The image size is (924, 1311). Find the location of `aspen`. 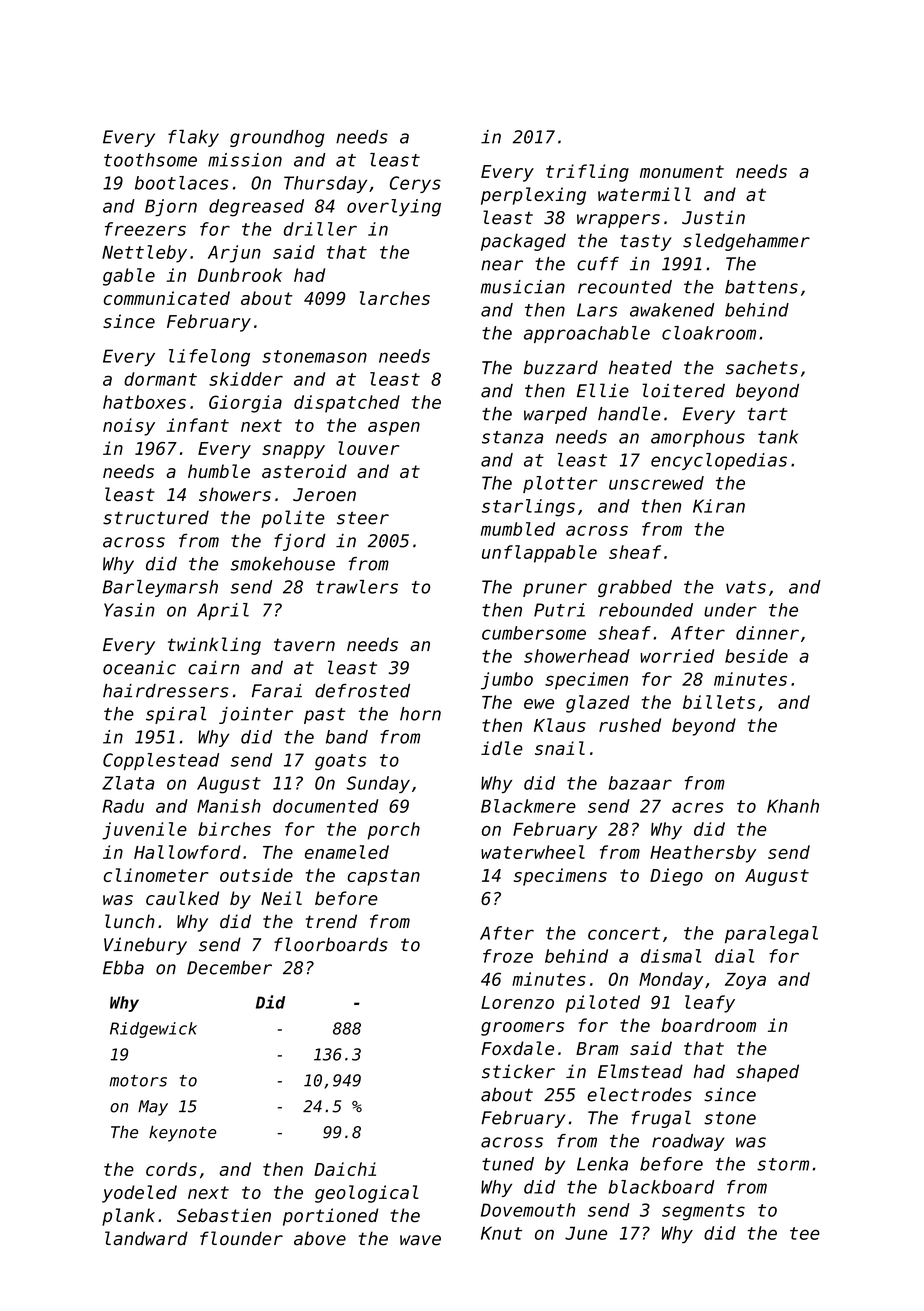

aspen is located at coordinates (394, 429).
